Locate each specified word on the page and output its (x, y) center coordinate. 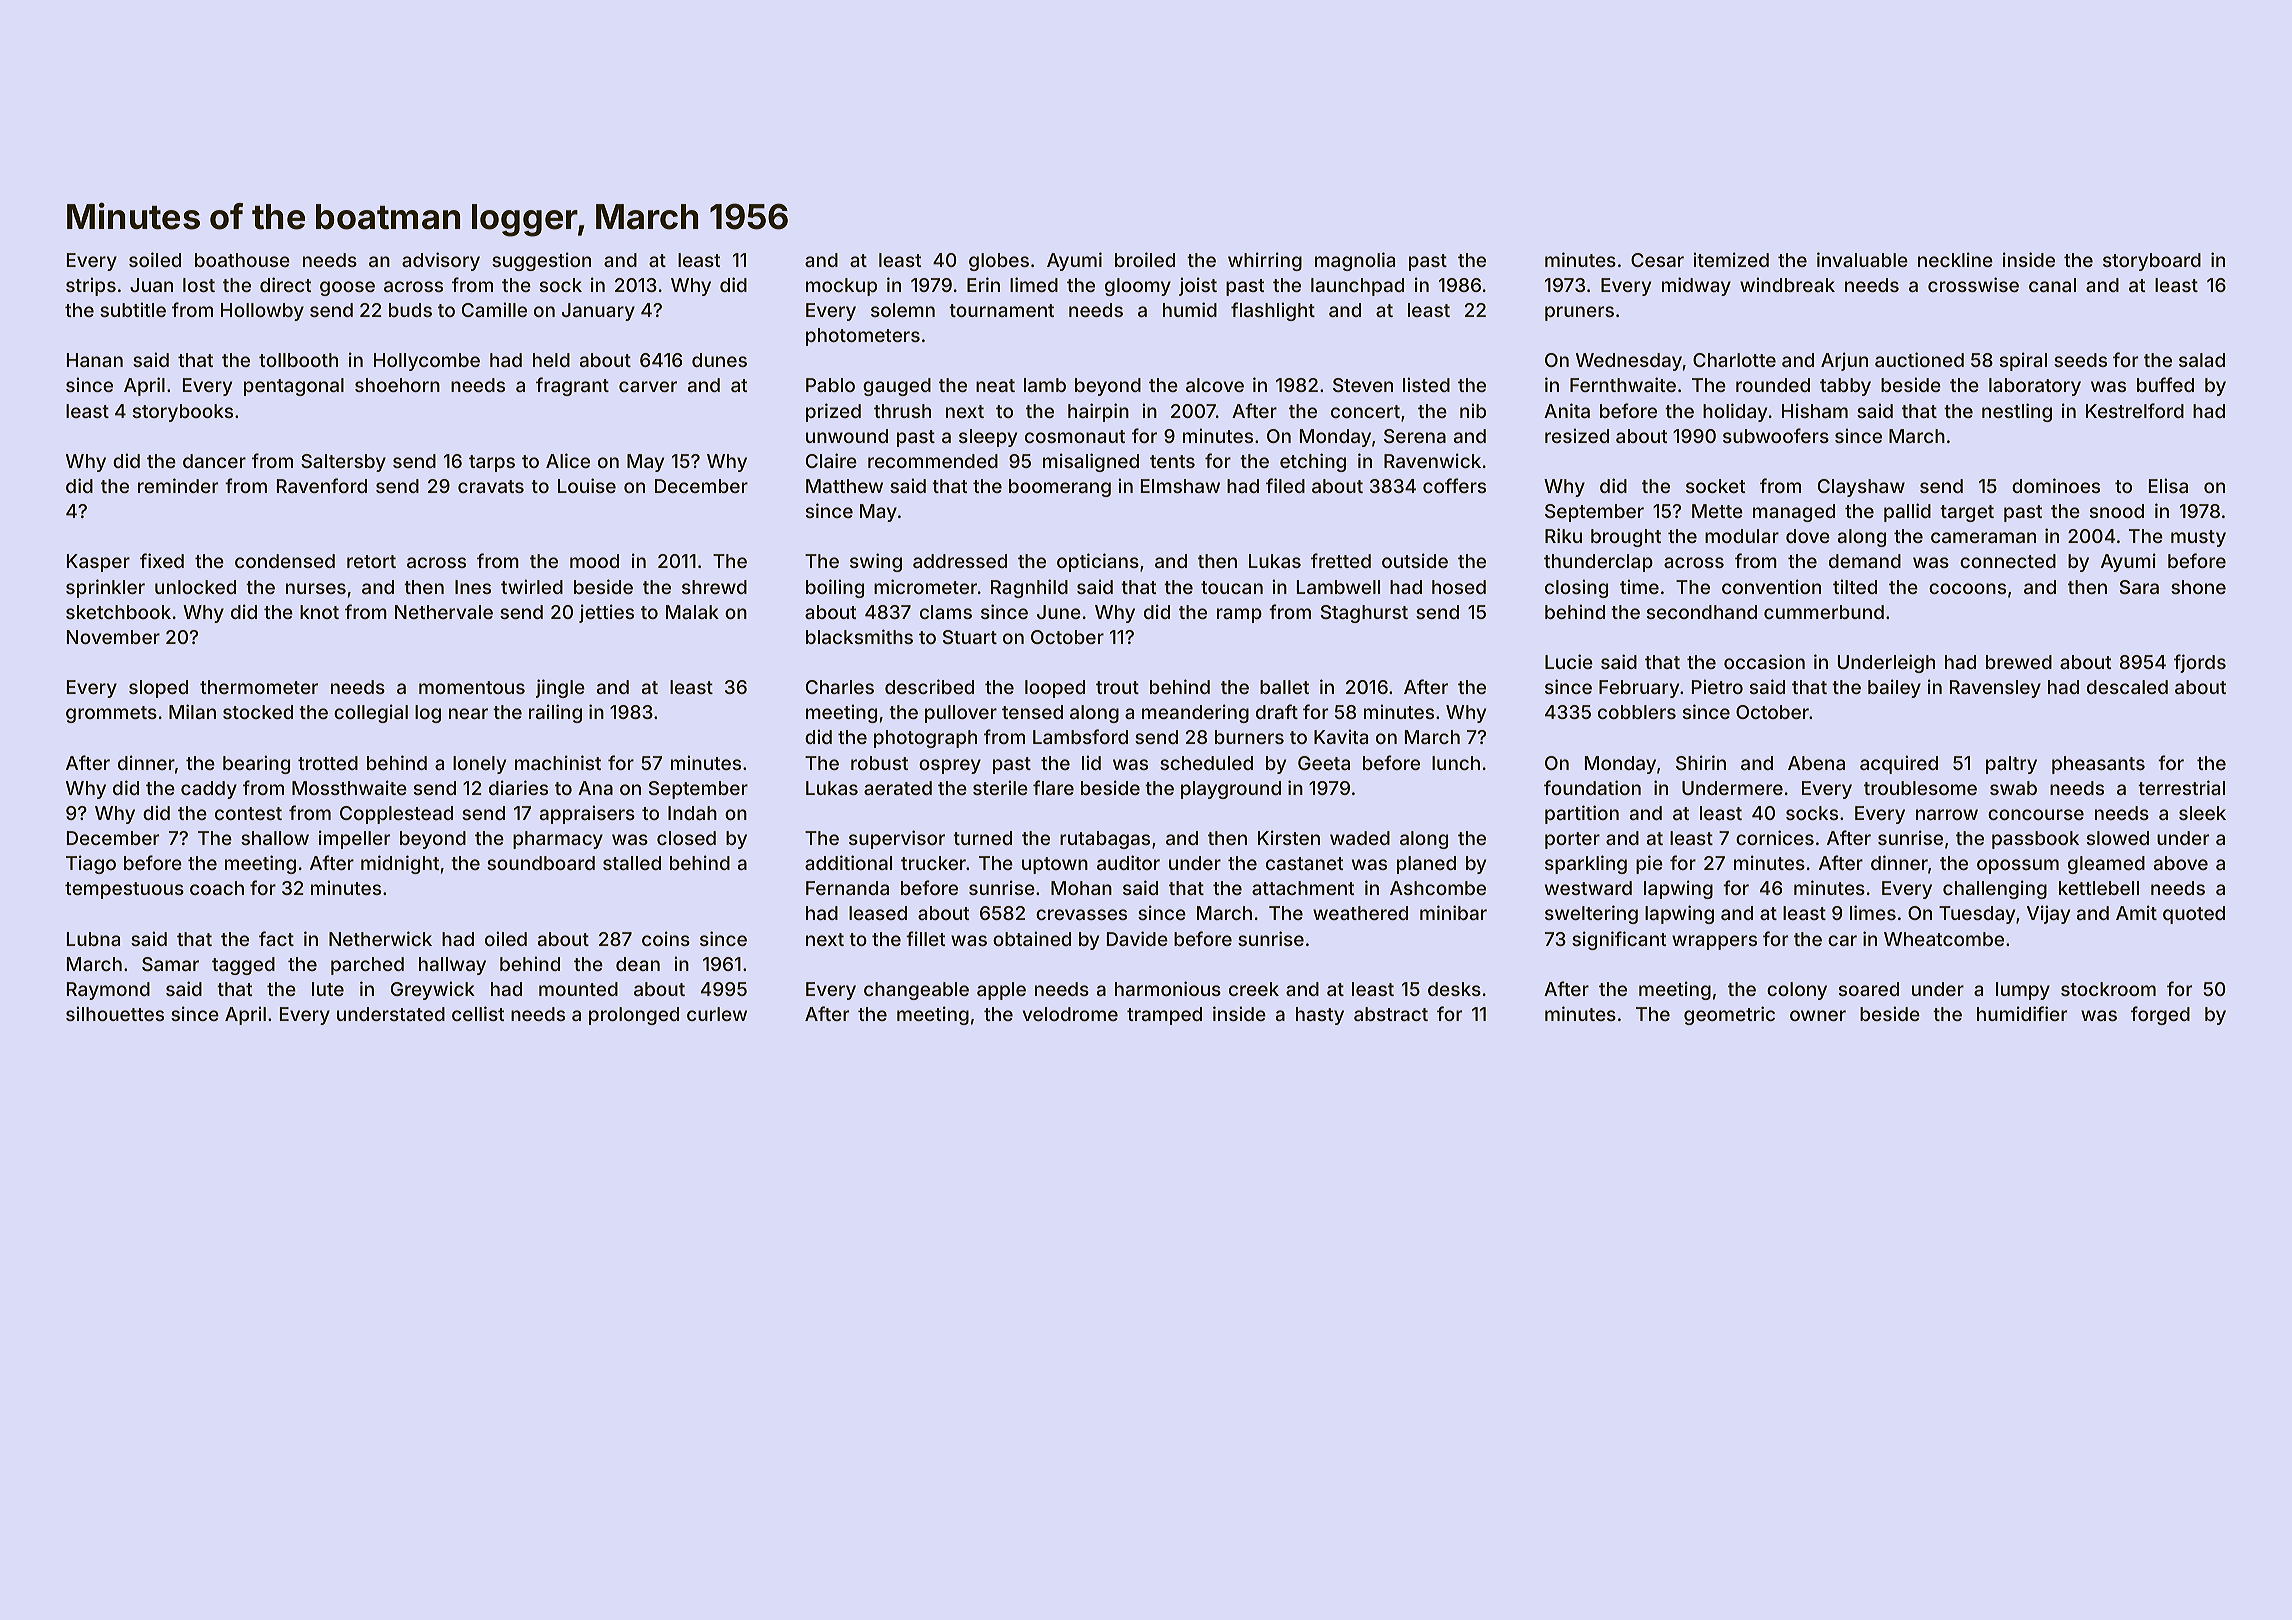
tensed (1032, 712)
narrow (1947, 814)
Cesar (1657, 260)
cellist (478, 1013)
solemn (903, 310)
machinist (558, 762)
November (113, 637)
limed (1034, 284)
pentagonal (294, 387)
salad (2202, 360)
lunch (1456, 763)
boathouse (242, 260)
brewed (2019, 662)
